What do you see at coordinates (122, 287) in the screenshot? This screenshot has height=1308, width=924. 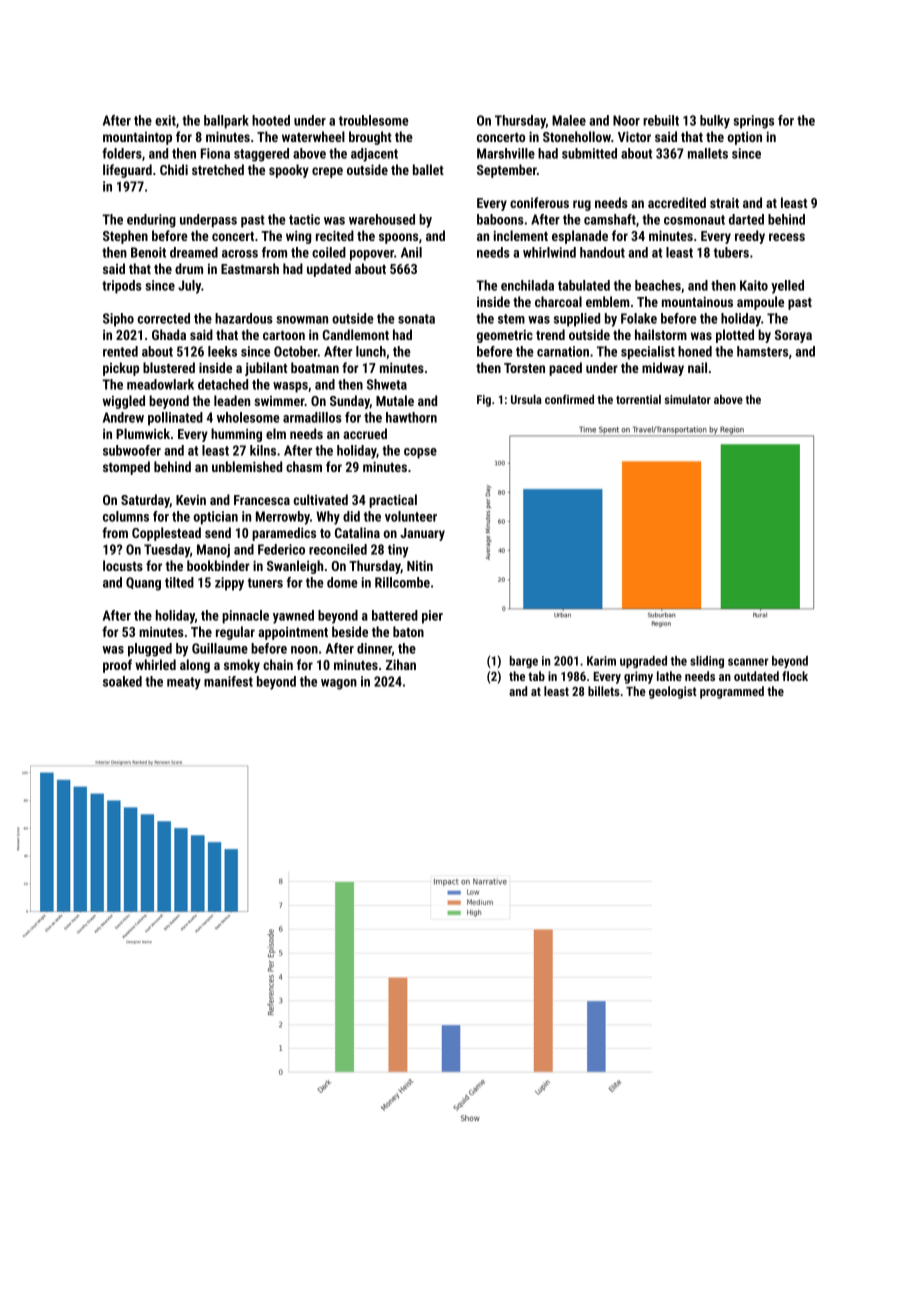 I see `tripods` at bounding box center [122, 287].
